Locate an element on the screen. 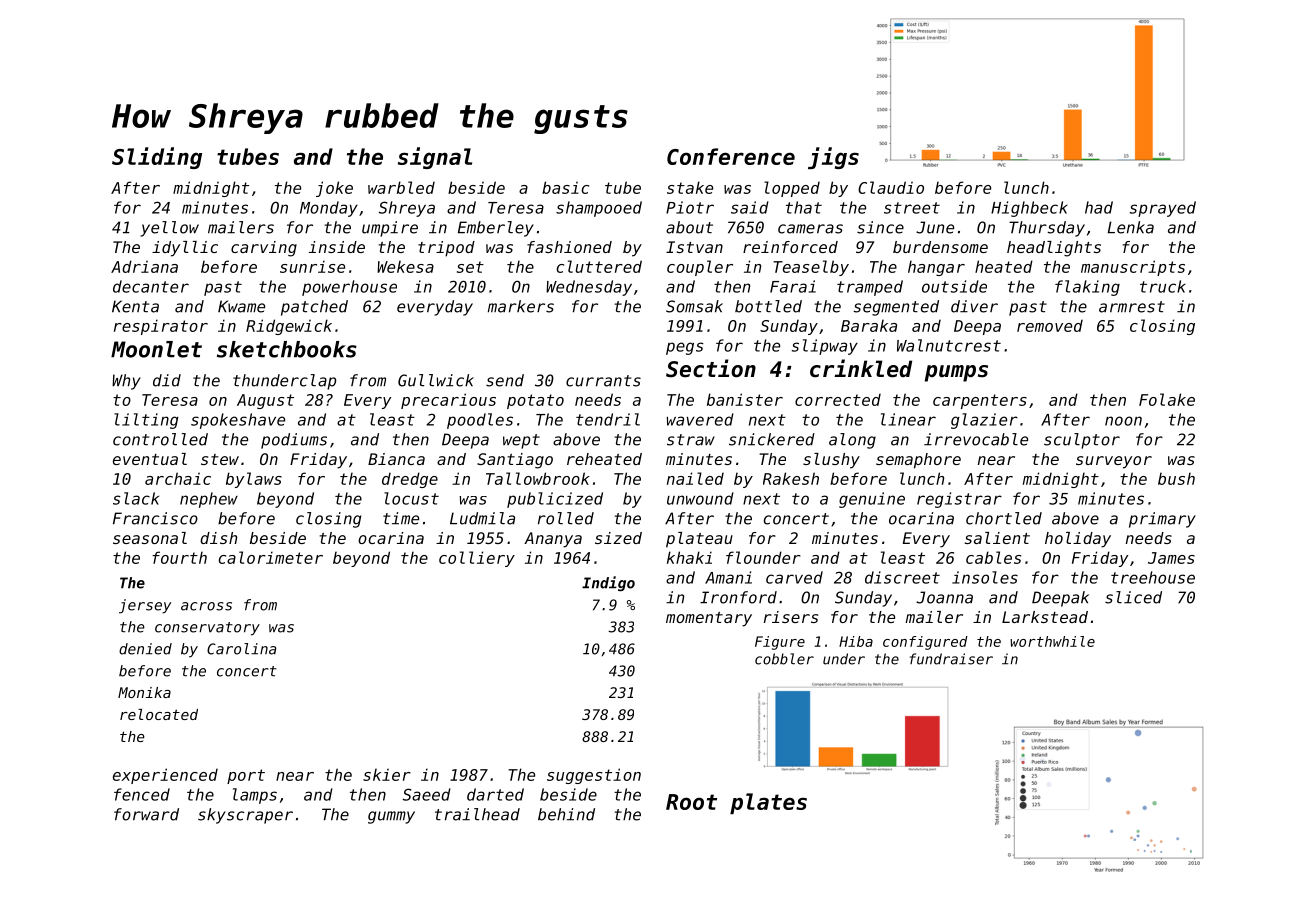 The width and height of the screenshot is (1308, 924). plates is located at coordinates (768, 803).
